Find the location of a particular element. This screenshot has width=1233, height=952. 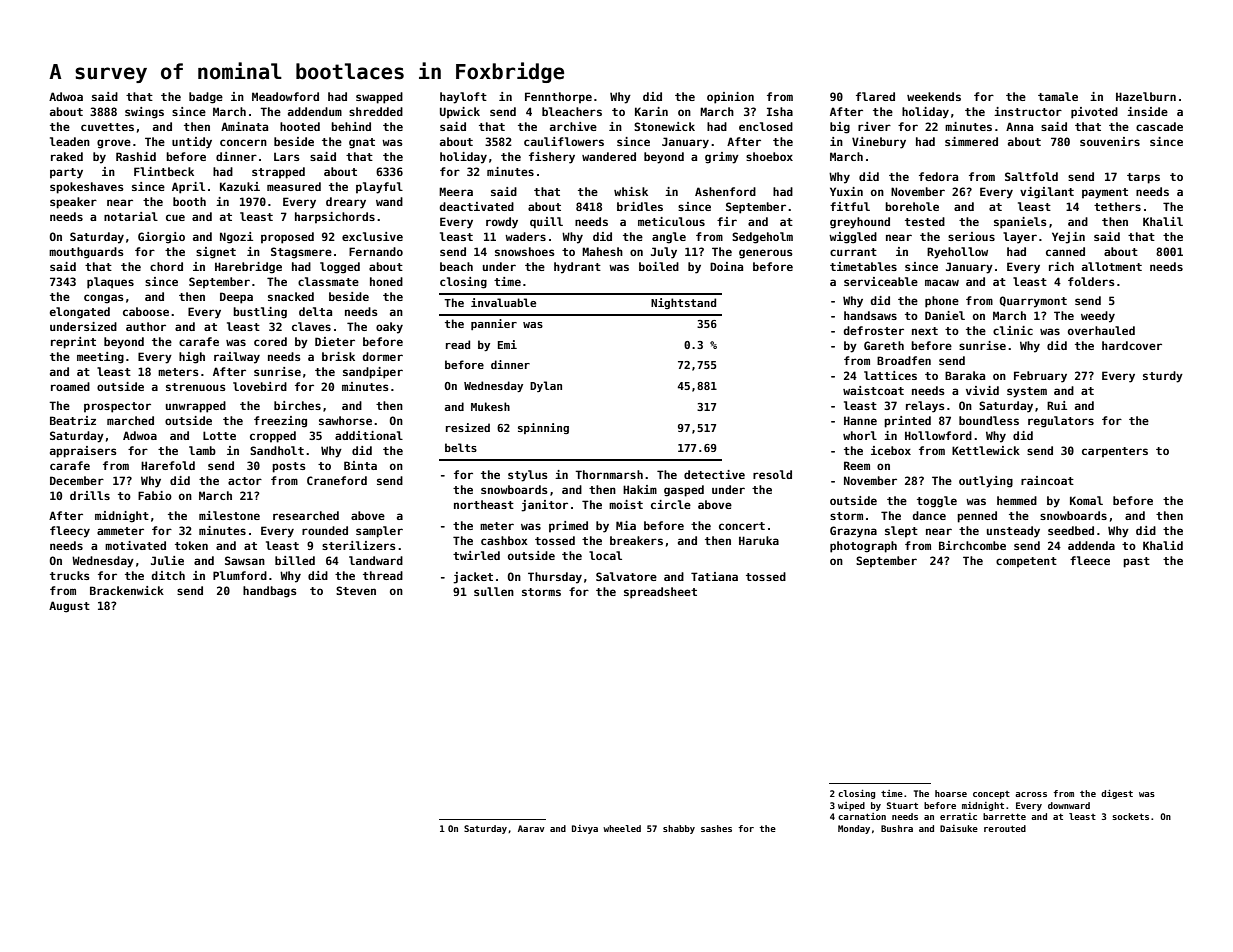

sampler is located at coordinates (379, 532).
